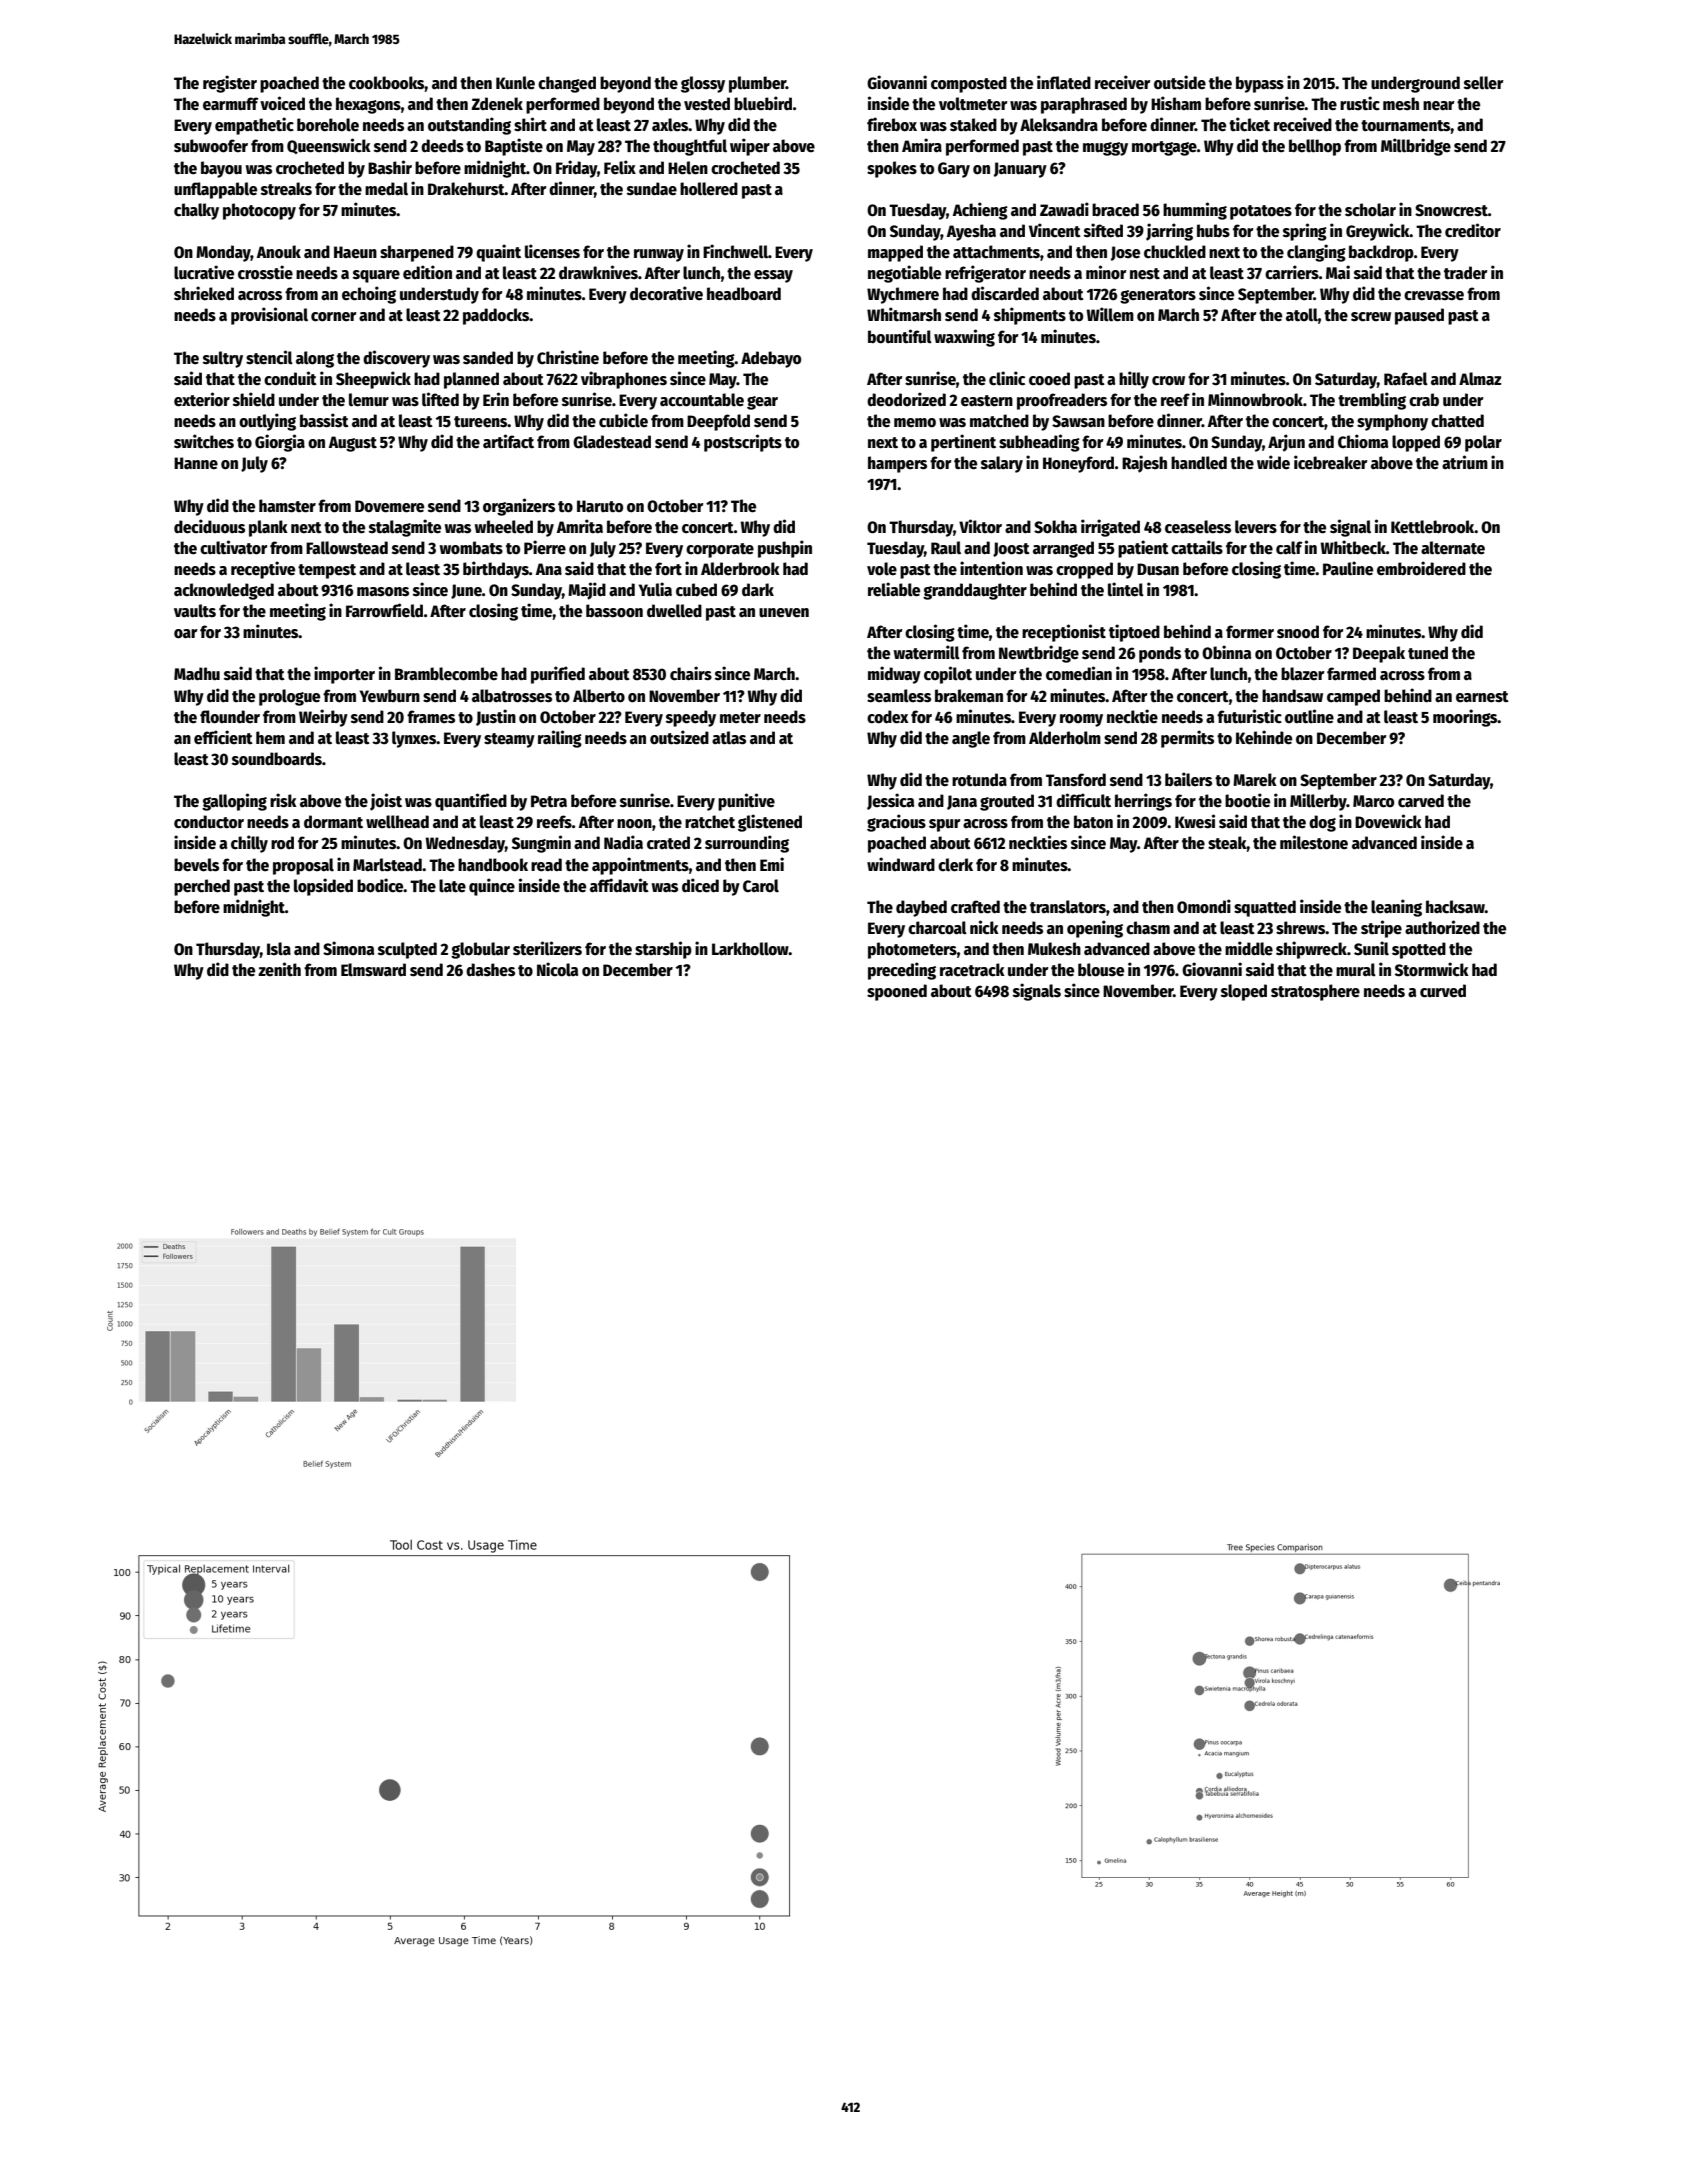 Image resolution: width=1683 pixels, height=2178 pixels. Describe the element at coordinates (882, 569) in the page. I see `vole` at that location.
